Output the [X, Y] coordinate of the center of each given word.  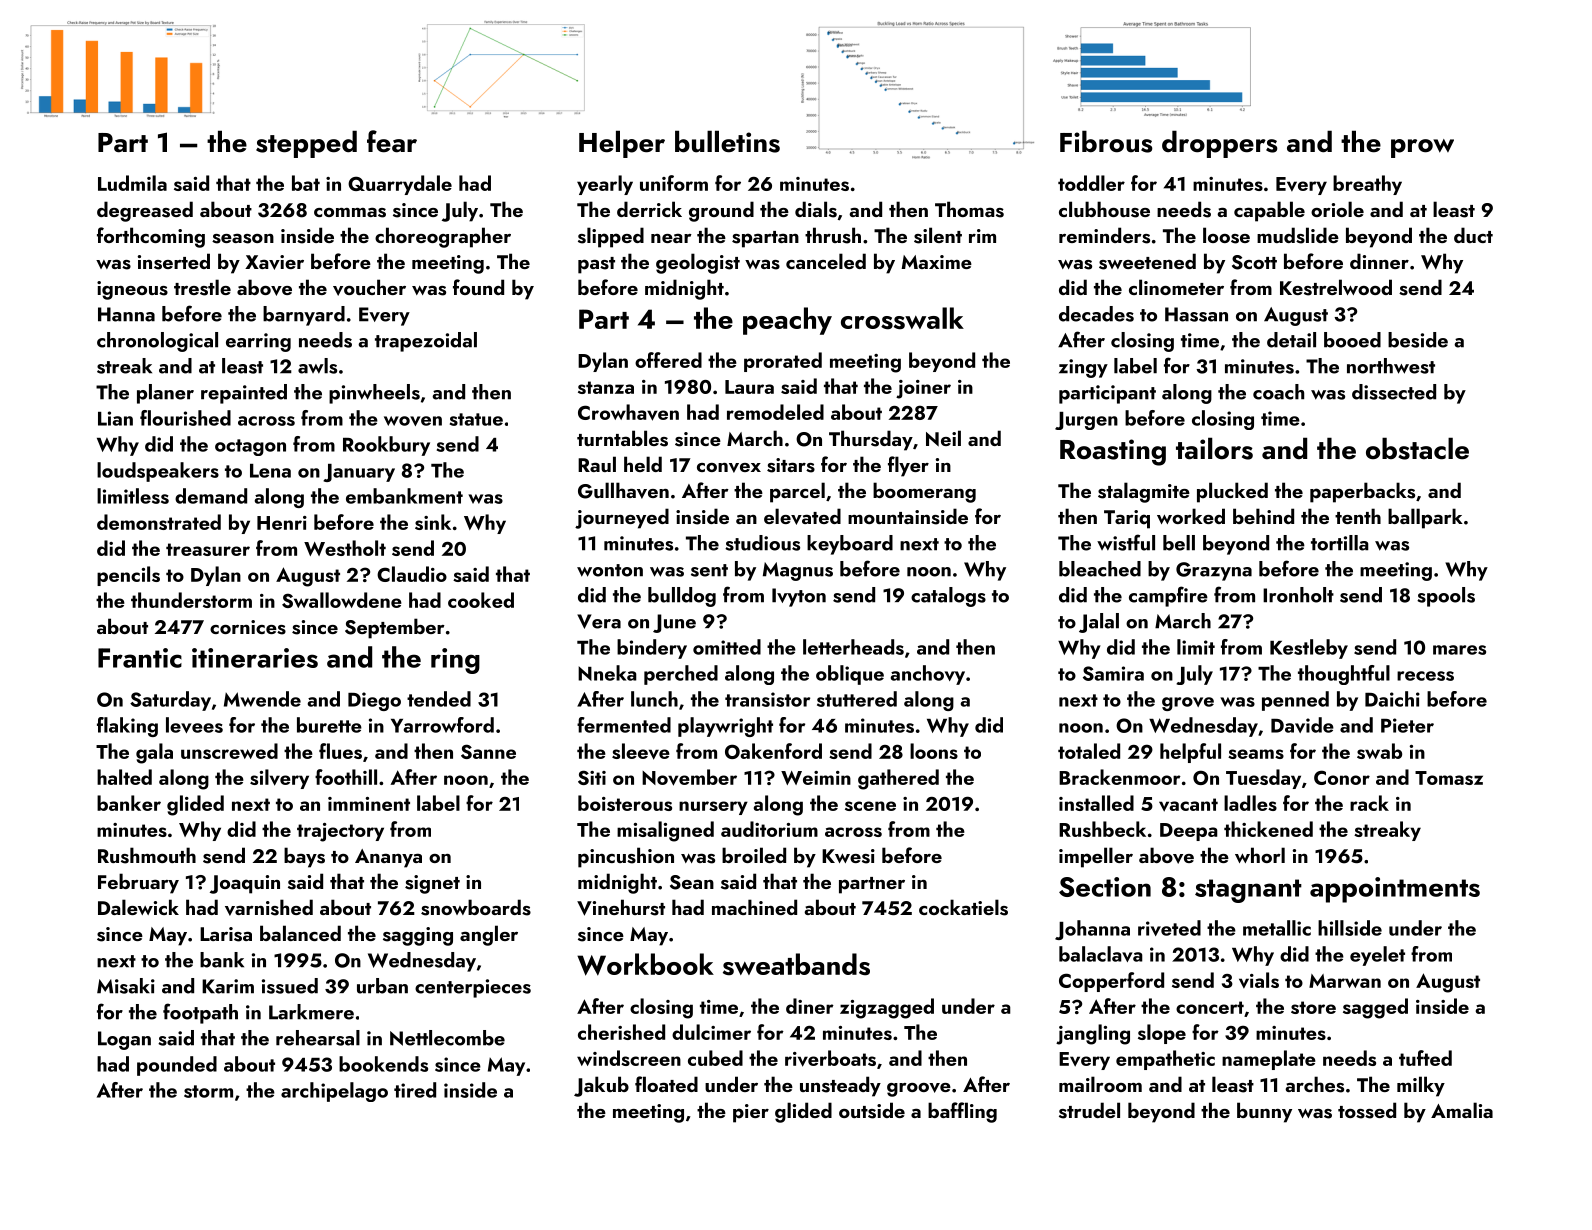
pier [751, 1113]
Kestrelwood [1336, 287]
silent [938, 235]
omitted [727, 647]
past [596, 265]
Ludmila [132, 183]
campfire [1168, 596]
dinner [1379, 261]
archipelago [334, 1092]
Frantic [140, 658]
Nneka [607, 673]
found [478, 287]
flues [340, 751]
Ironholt [1298, 595]
